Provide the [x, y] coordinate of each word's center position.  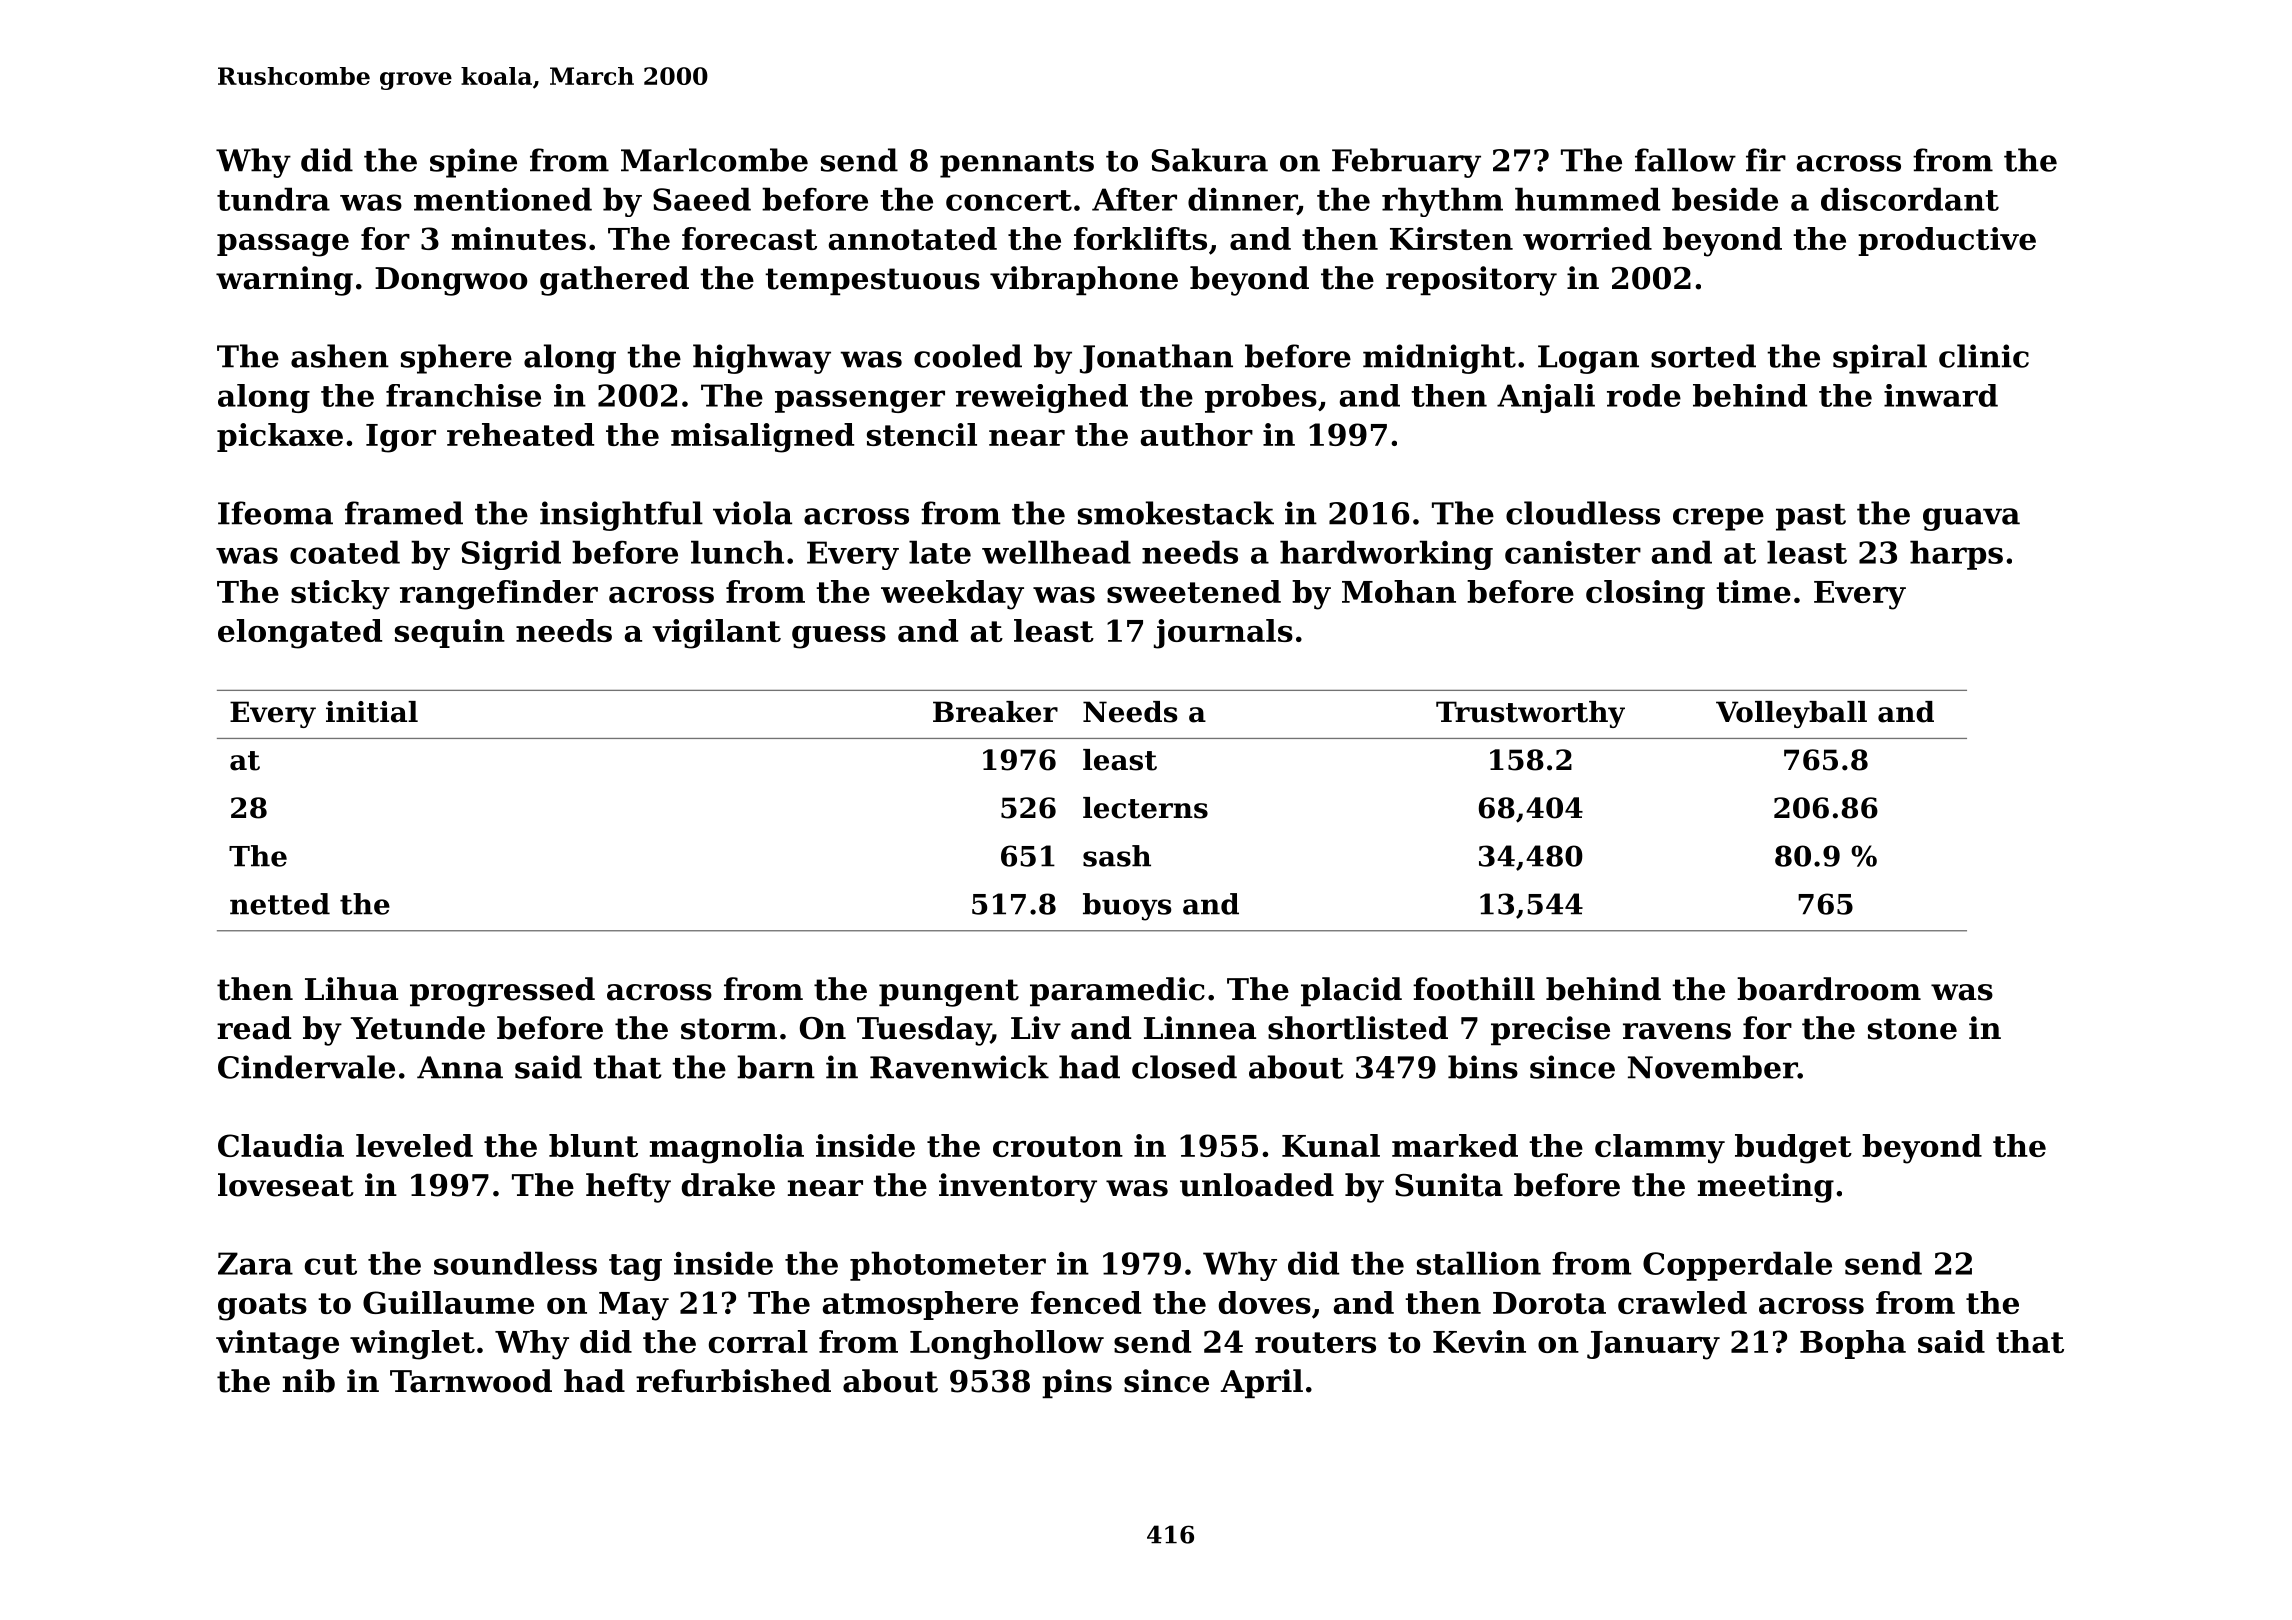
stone [1912, 1029]
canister [1573, 552]
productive [1947, 241]
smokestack [1176, 513]
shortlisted [1358, 1028]
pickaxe [280, 437]
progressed [502, 992]
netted [280, 904]
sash [1117, 856]
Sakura [1210, 160]
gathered [614, 281]
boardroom [1829, 989]
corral [758, 1341]
